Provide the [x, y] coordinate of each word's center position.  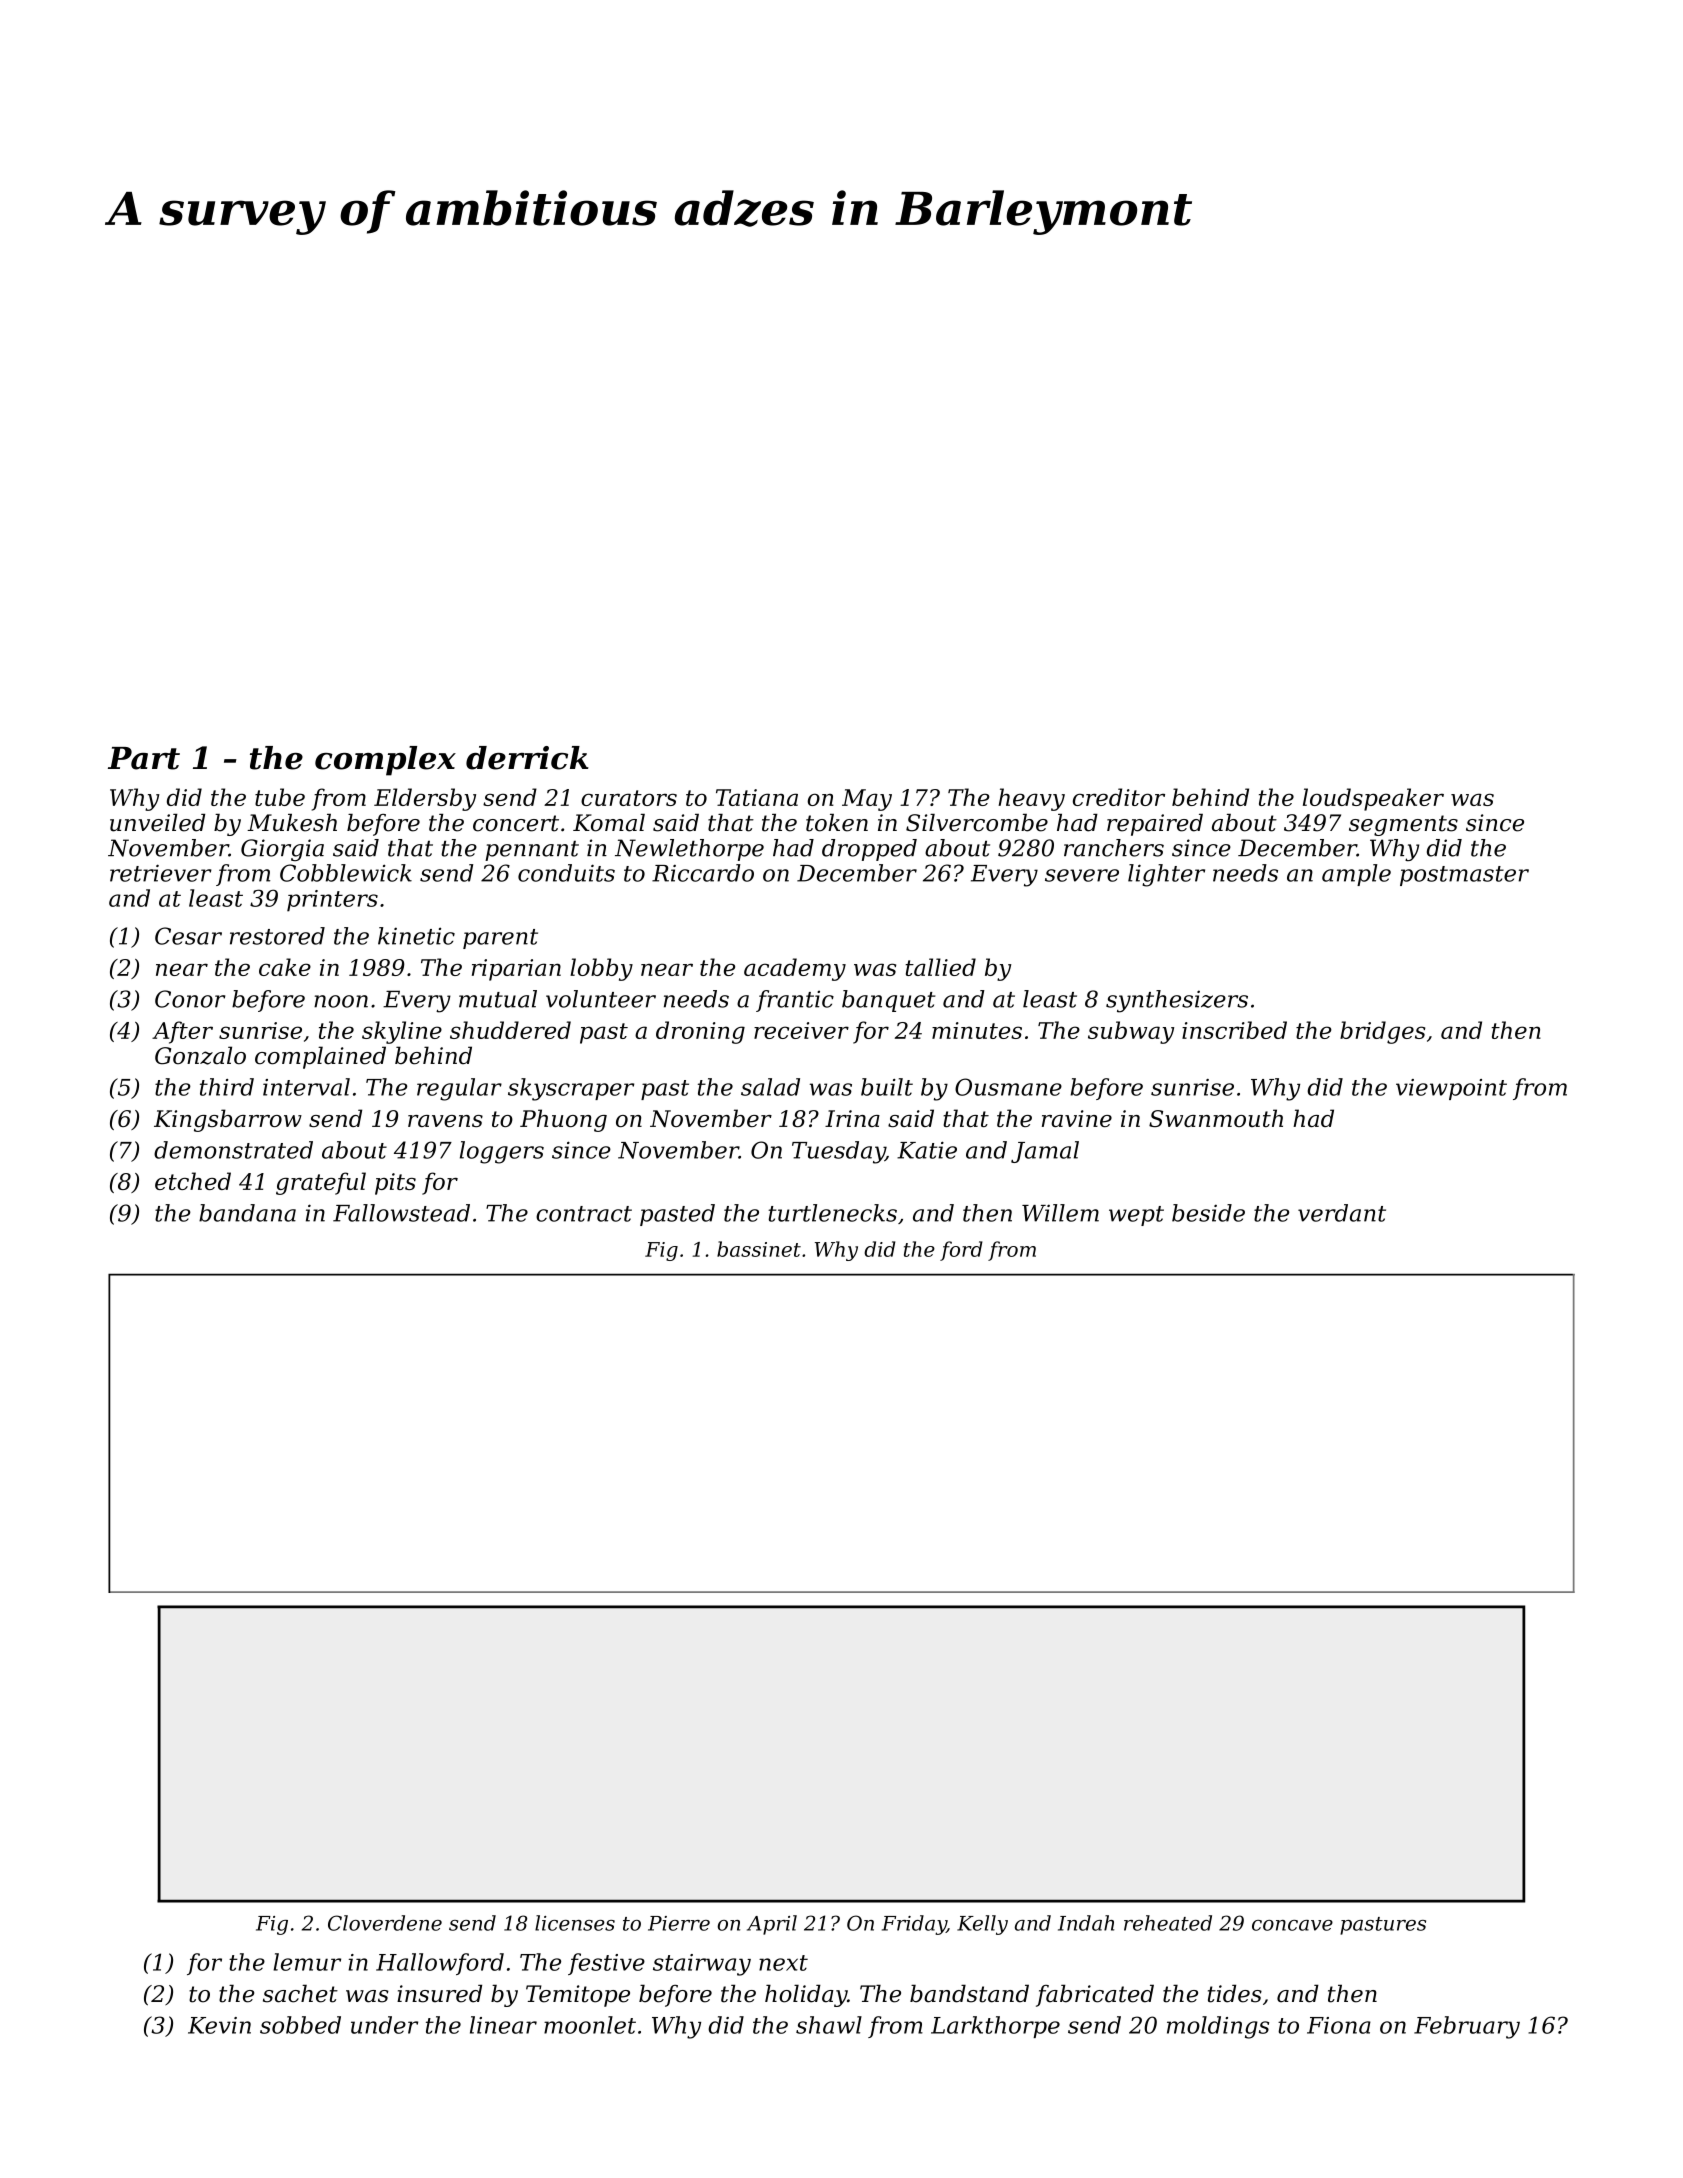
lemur [307, 1962]
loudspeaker [1373, 799]
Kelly [982, 1925]
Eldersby [425, 799]
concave [1292, 1925]
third [227, 1087]
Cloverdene [385, 1923]
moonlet [590, 2025]
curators [629, 798]
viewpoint [1451, 1089]
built [887, 1087]
